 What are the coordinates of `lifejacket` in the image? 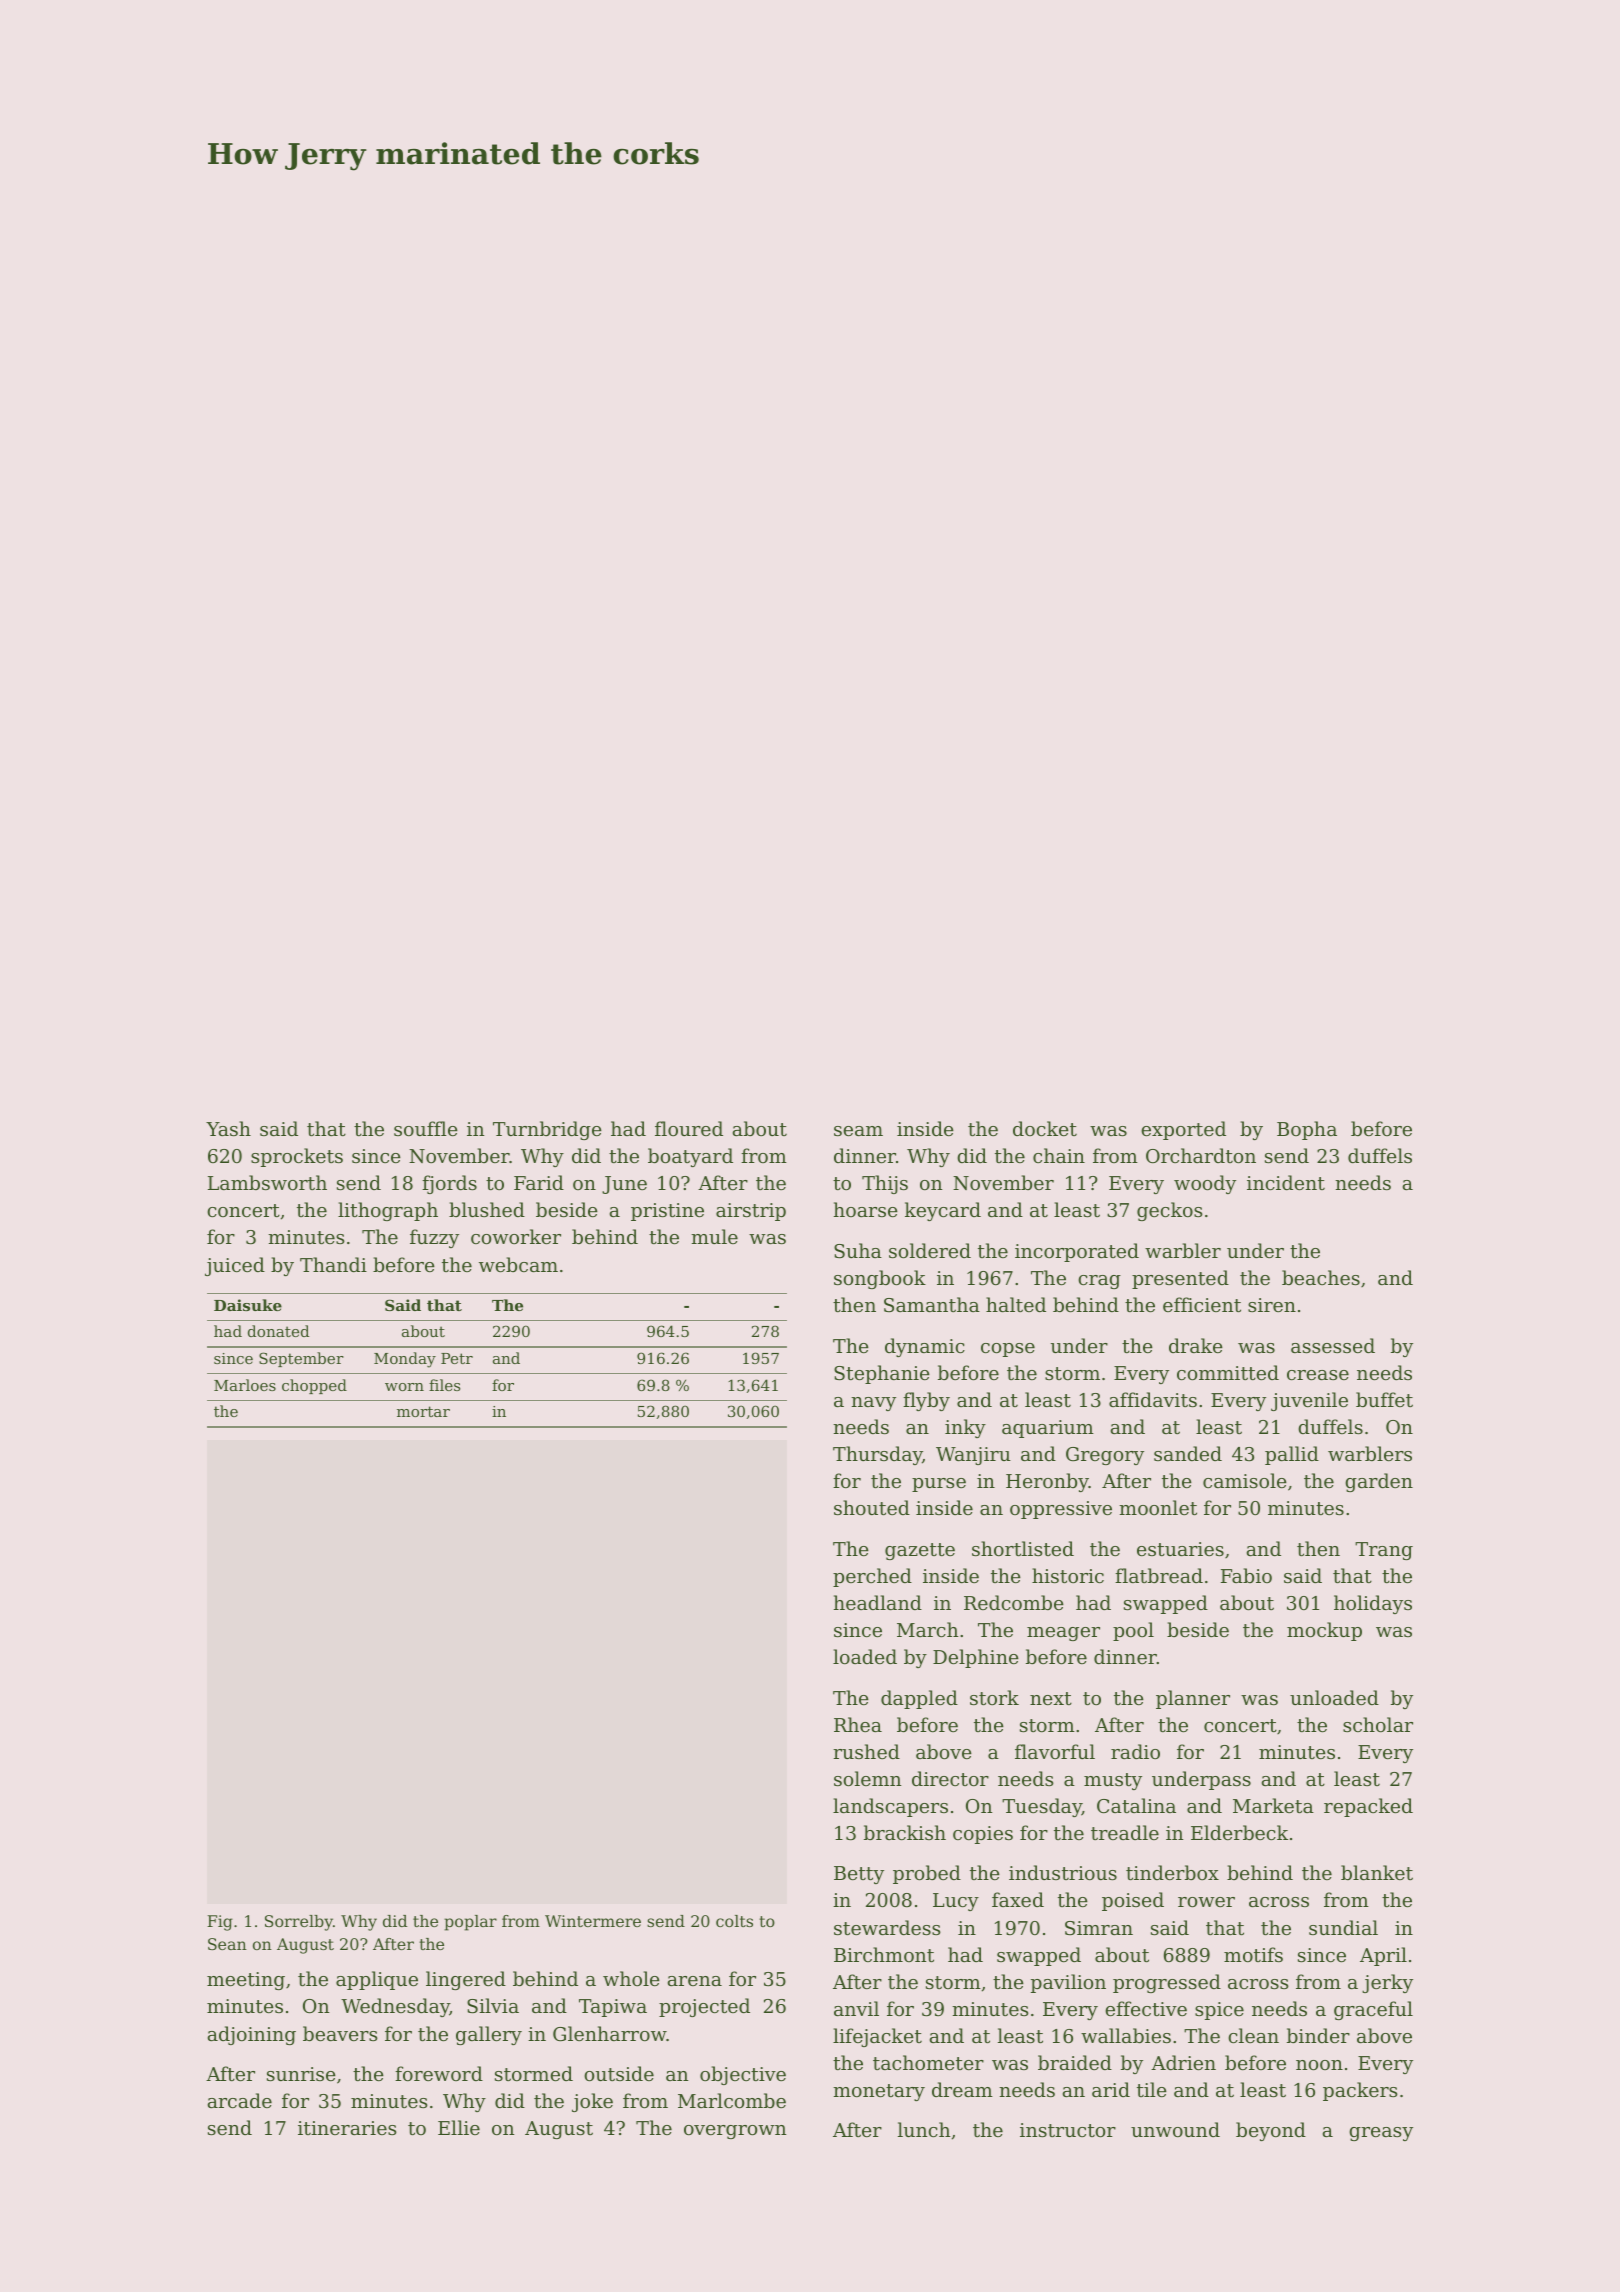 It's located at (877, 2037).
